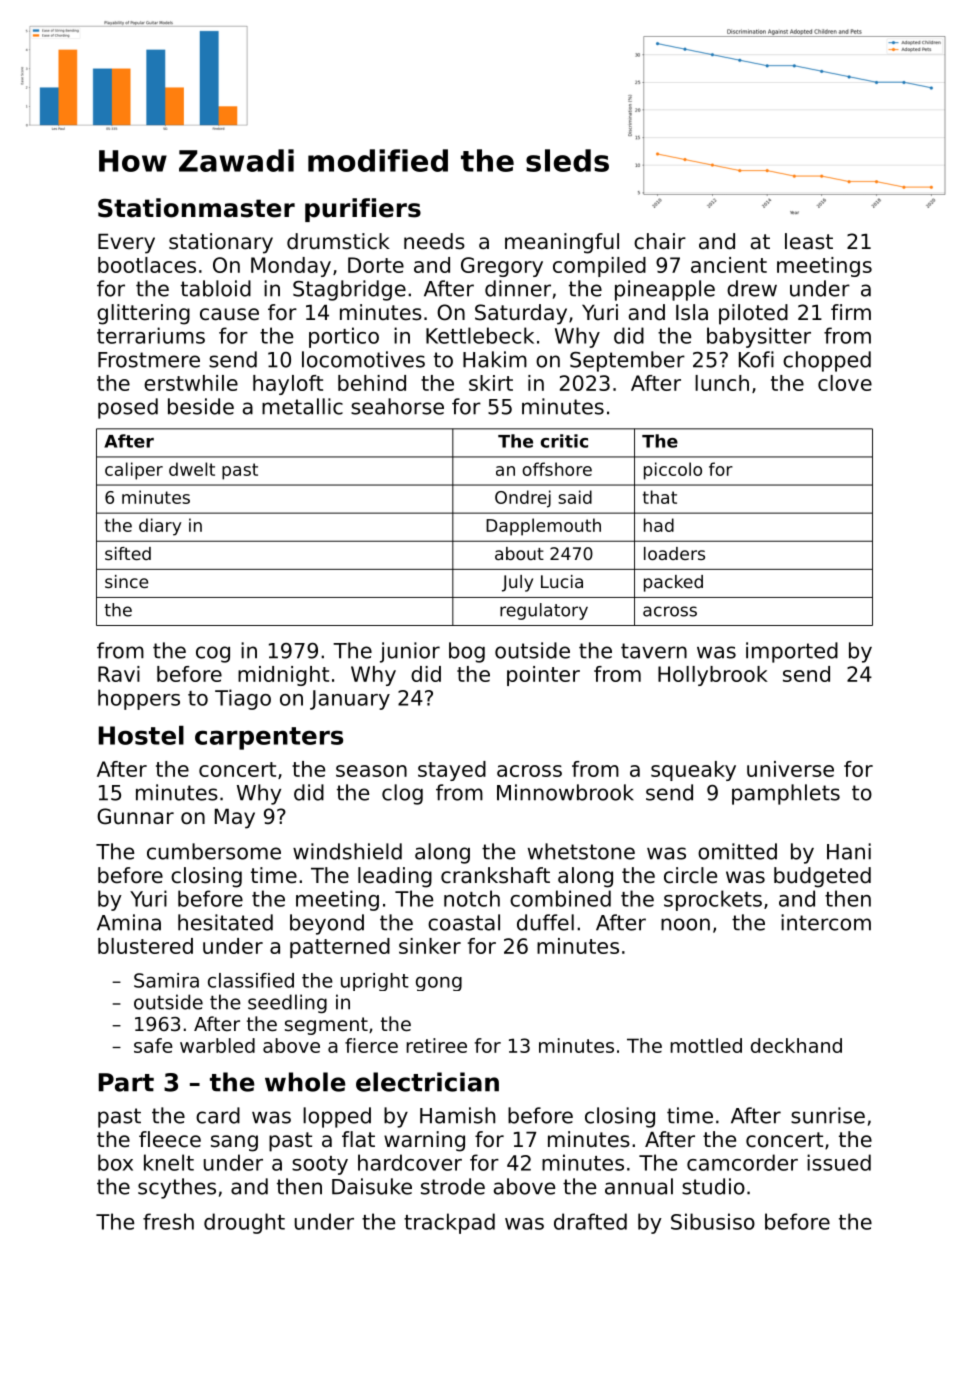 Image resolution: width=969 pixels, height=1377 pixels. Describe the element at coordinates (562, 243) in the page. I see `meaningful` at that location.
